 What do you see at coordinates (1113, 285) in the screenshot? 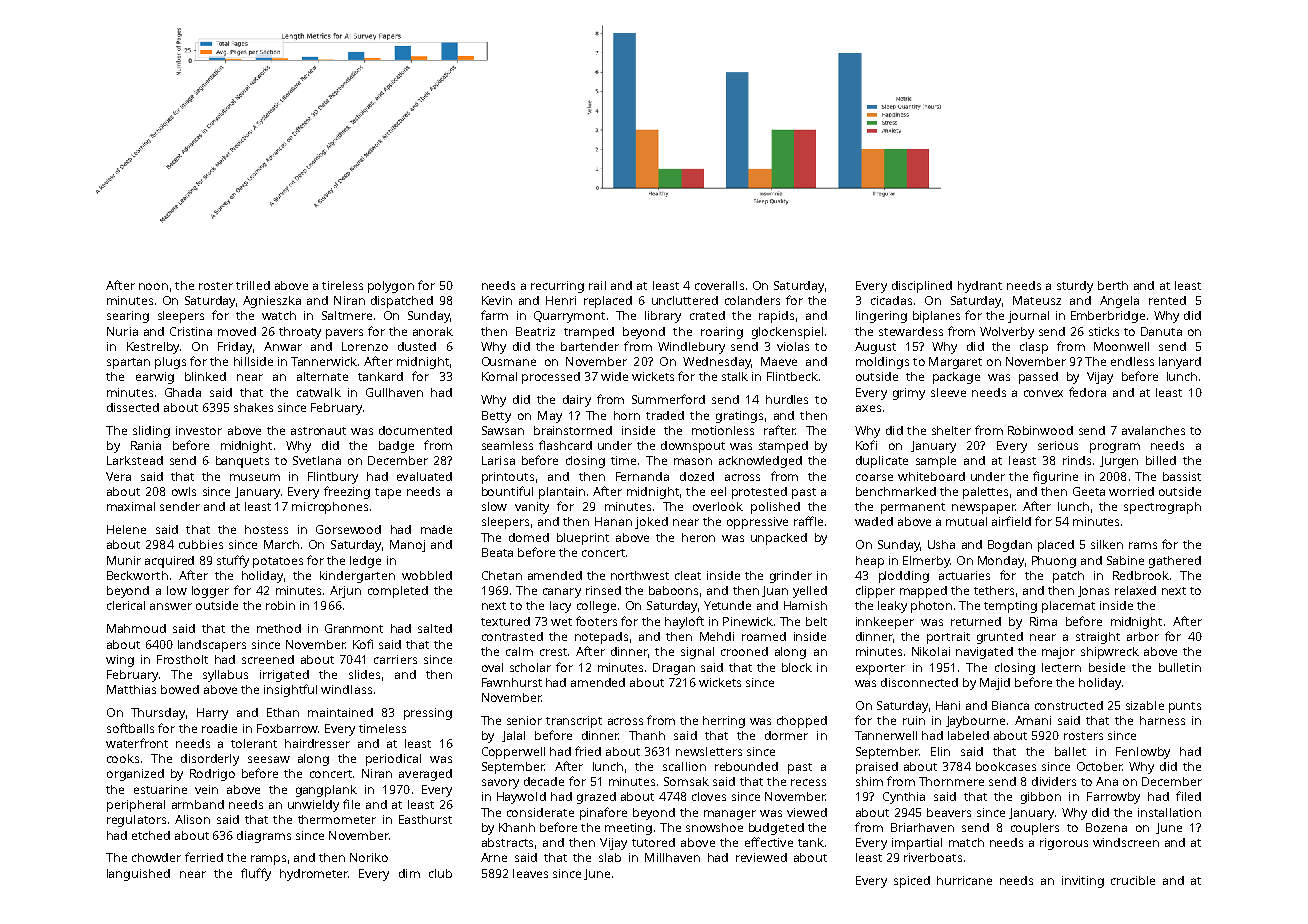
I see `berth` at bounding box center [1113, 285].
